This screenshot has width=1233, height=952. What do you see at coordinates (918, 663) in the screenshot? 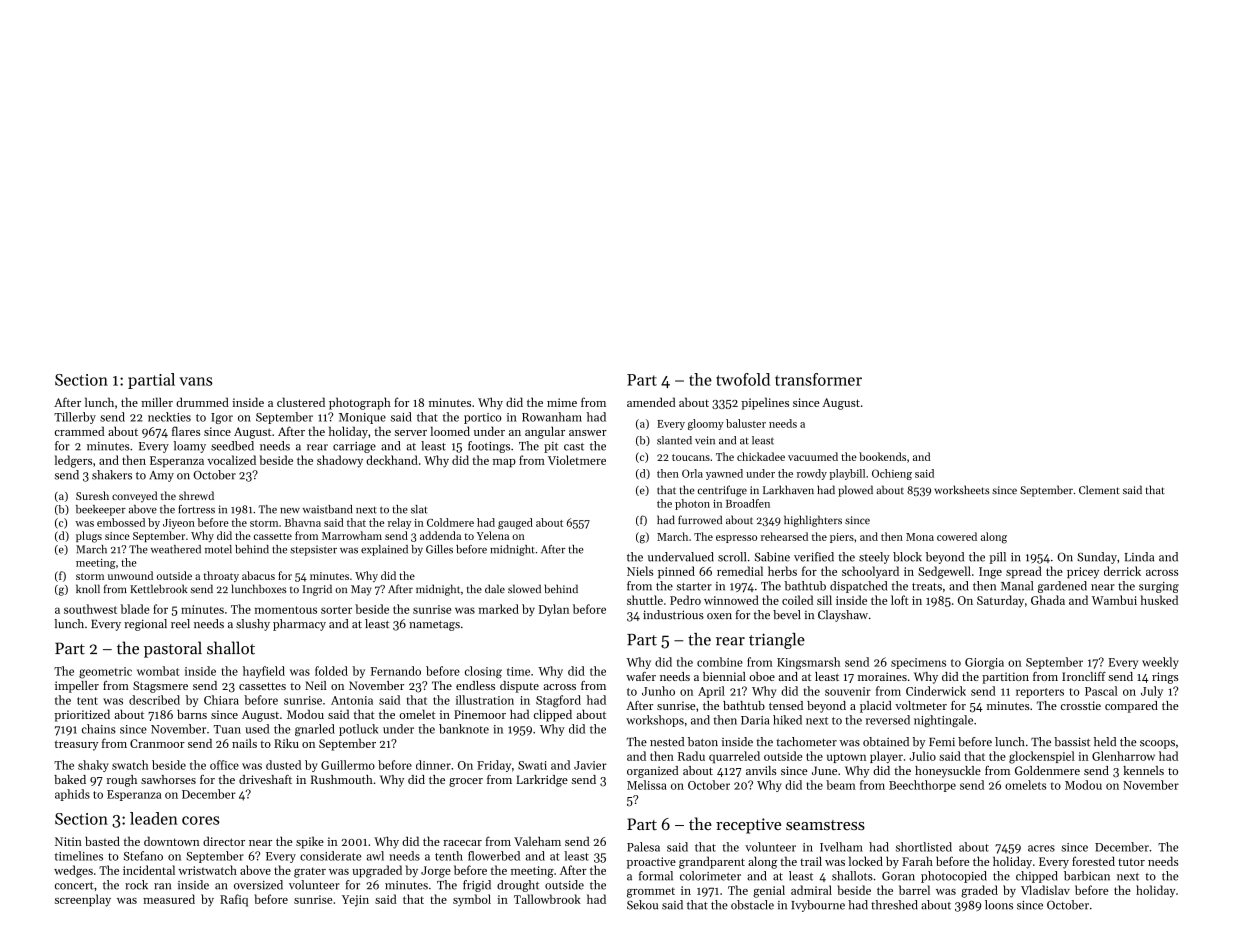
I see `specimens` at bounding box center [918, 663].
